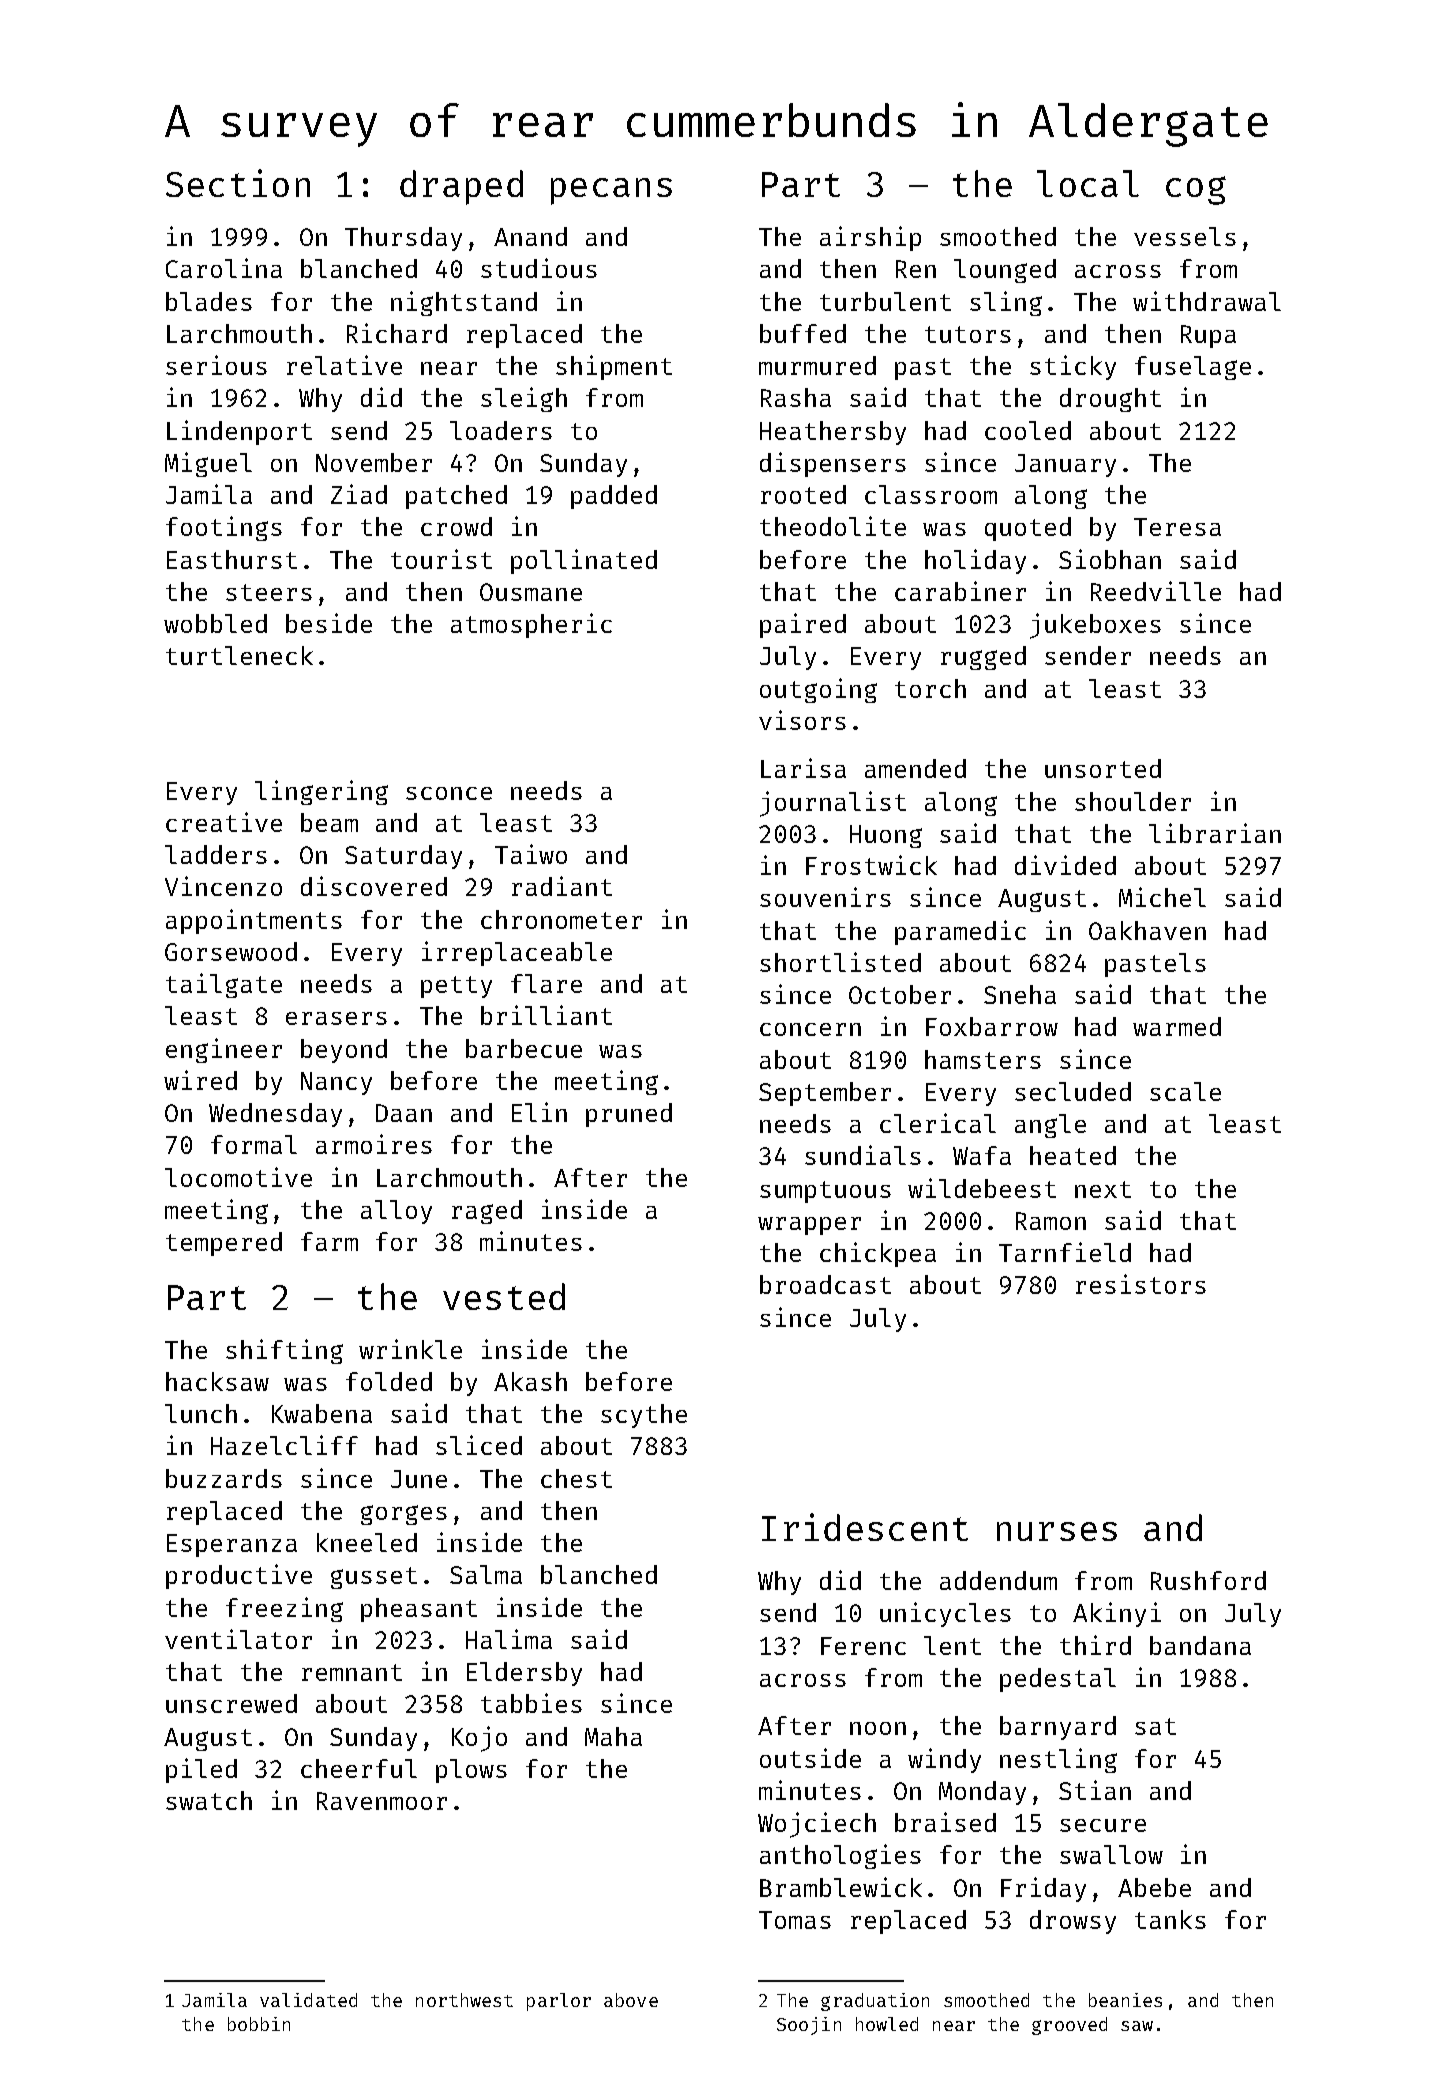  What do you see at coordinates (809, 2026) in the screenshot?
I see `Soojin` at bounding box center [809, 2026].
